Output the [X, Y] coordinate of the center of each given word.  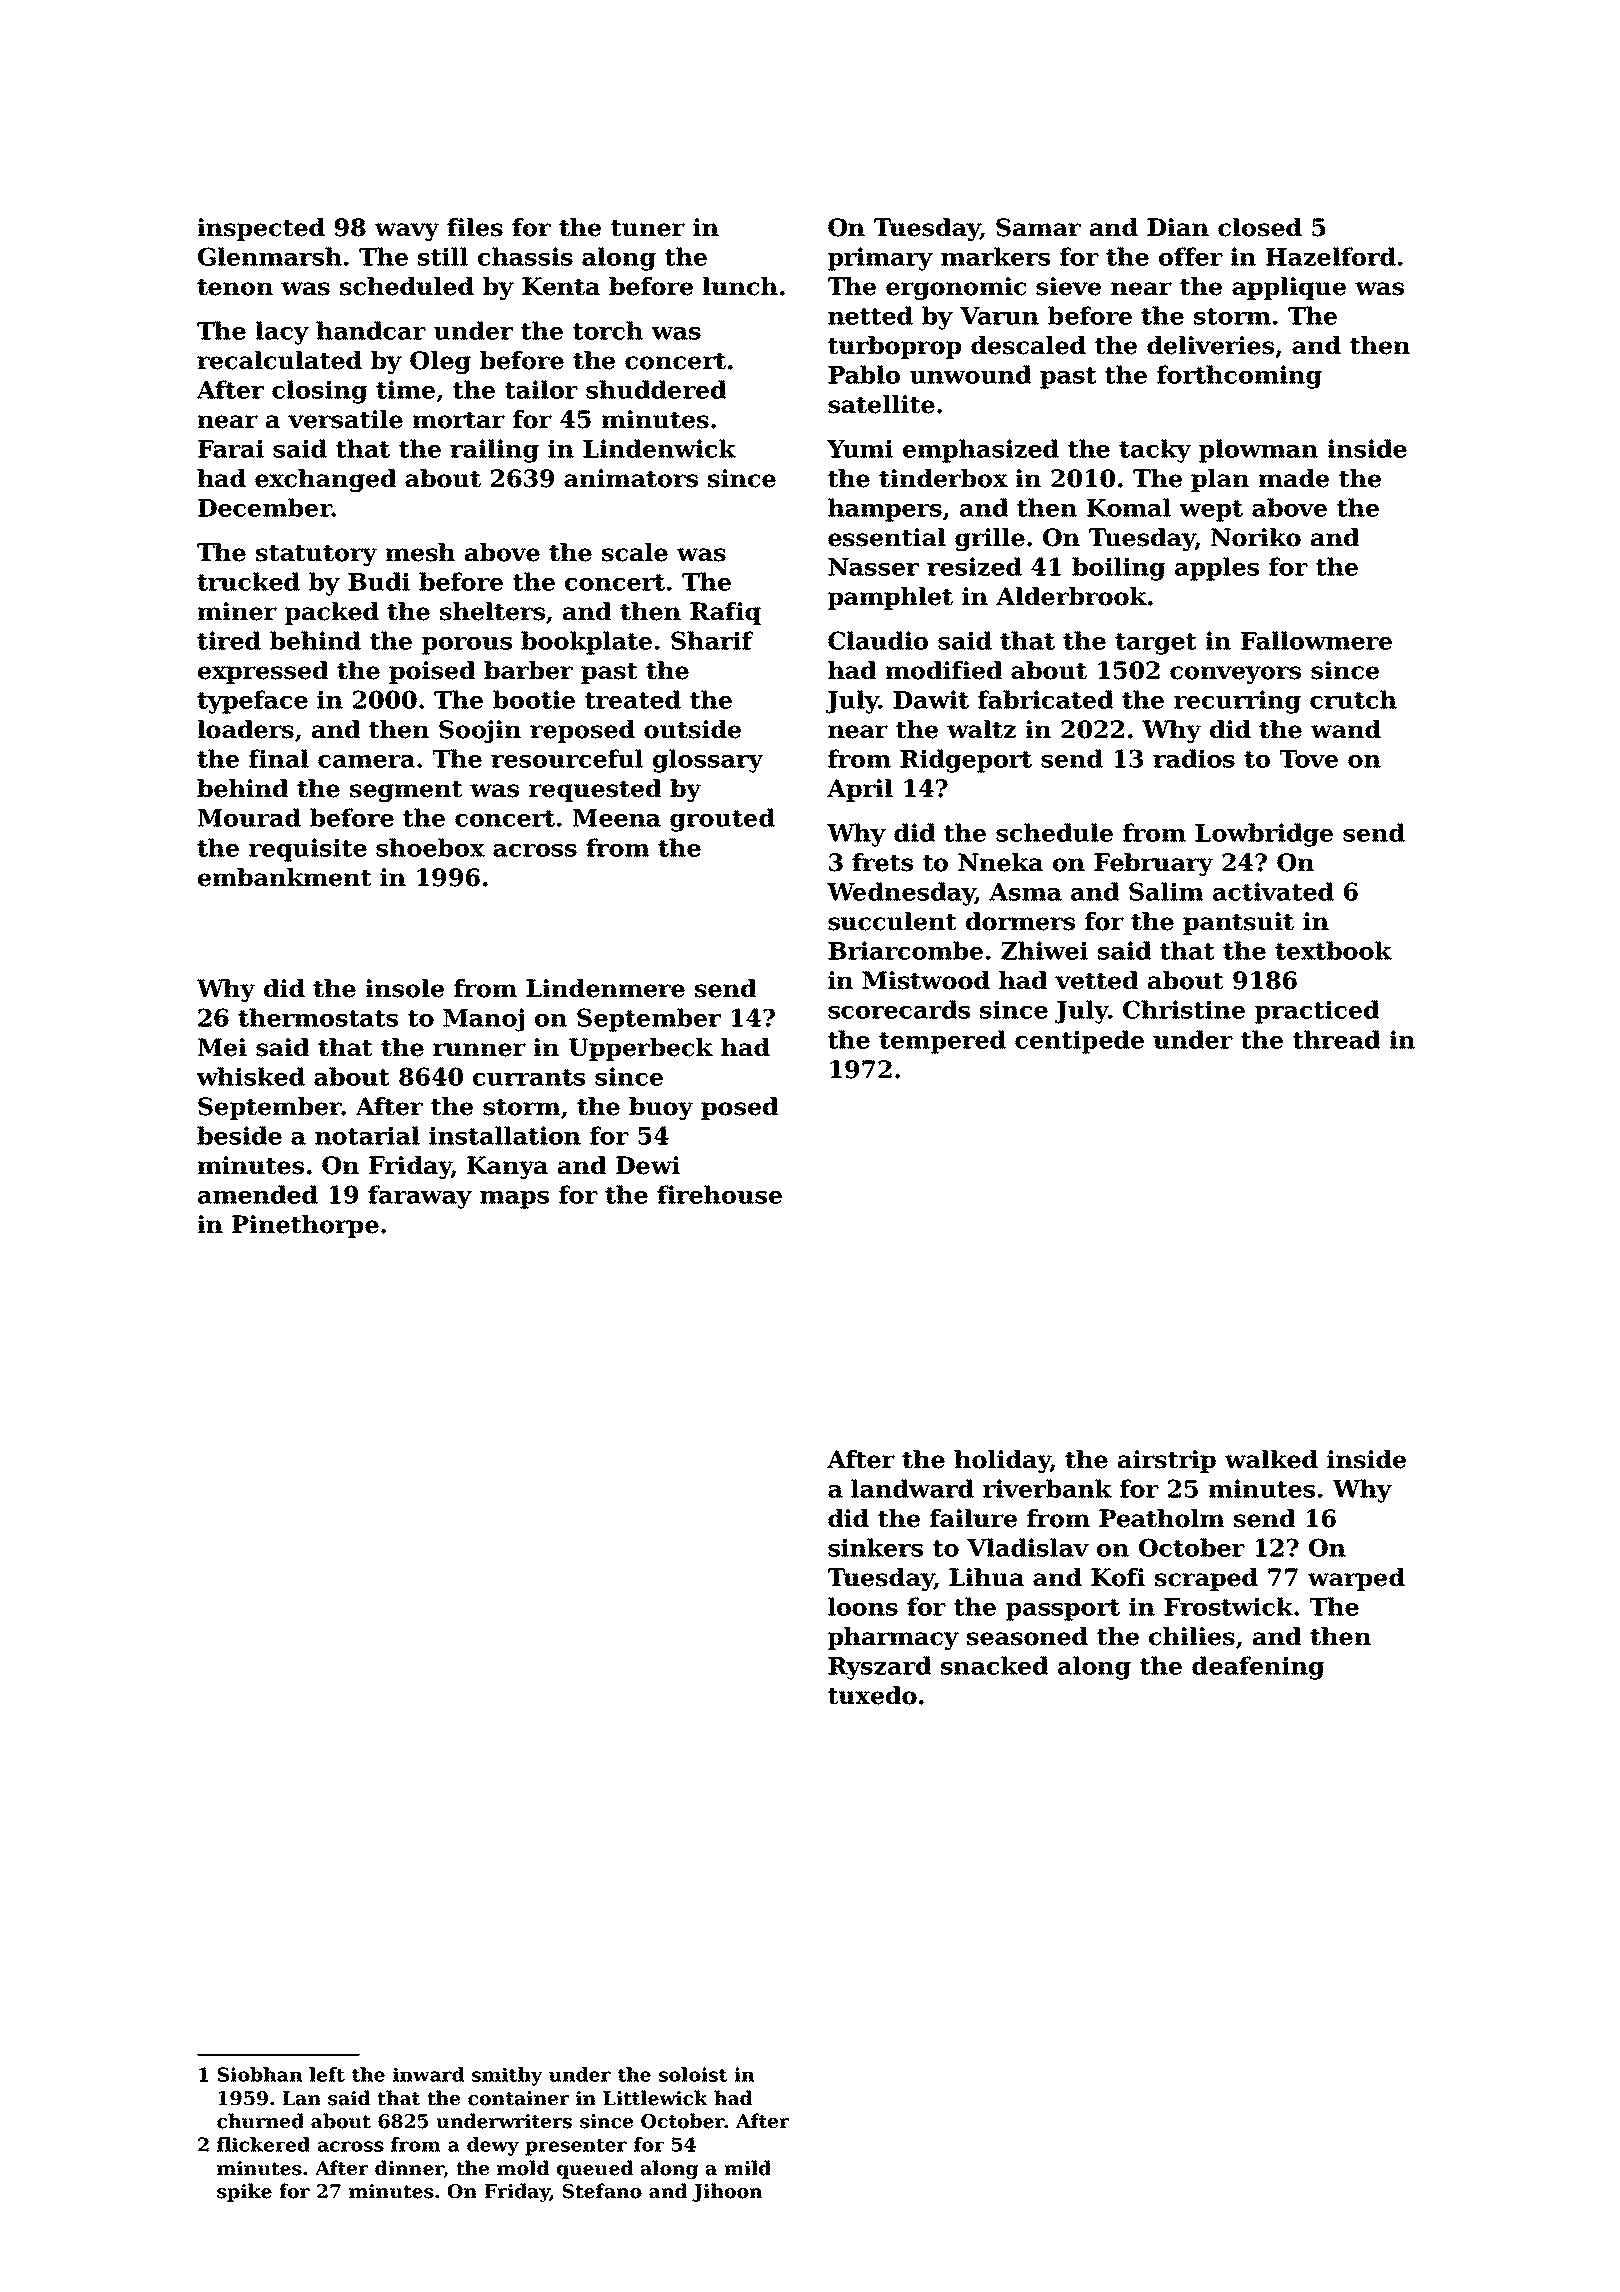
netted [870, 315]
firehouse [719, 1194]
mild [747, 2168]
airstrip [1167, 1461]
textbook [1333, 950]
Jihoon [727, 2192]
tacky [1155, 451]
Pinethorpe [305, 1226]
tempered [942, 1042]
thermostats [318, 1017]
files [475, 227]
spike [244, 2192]
